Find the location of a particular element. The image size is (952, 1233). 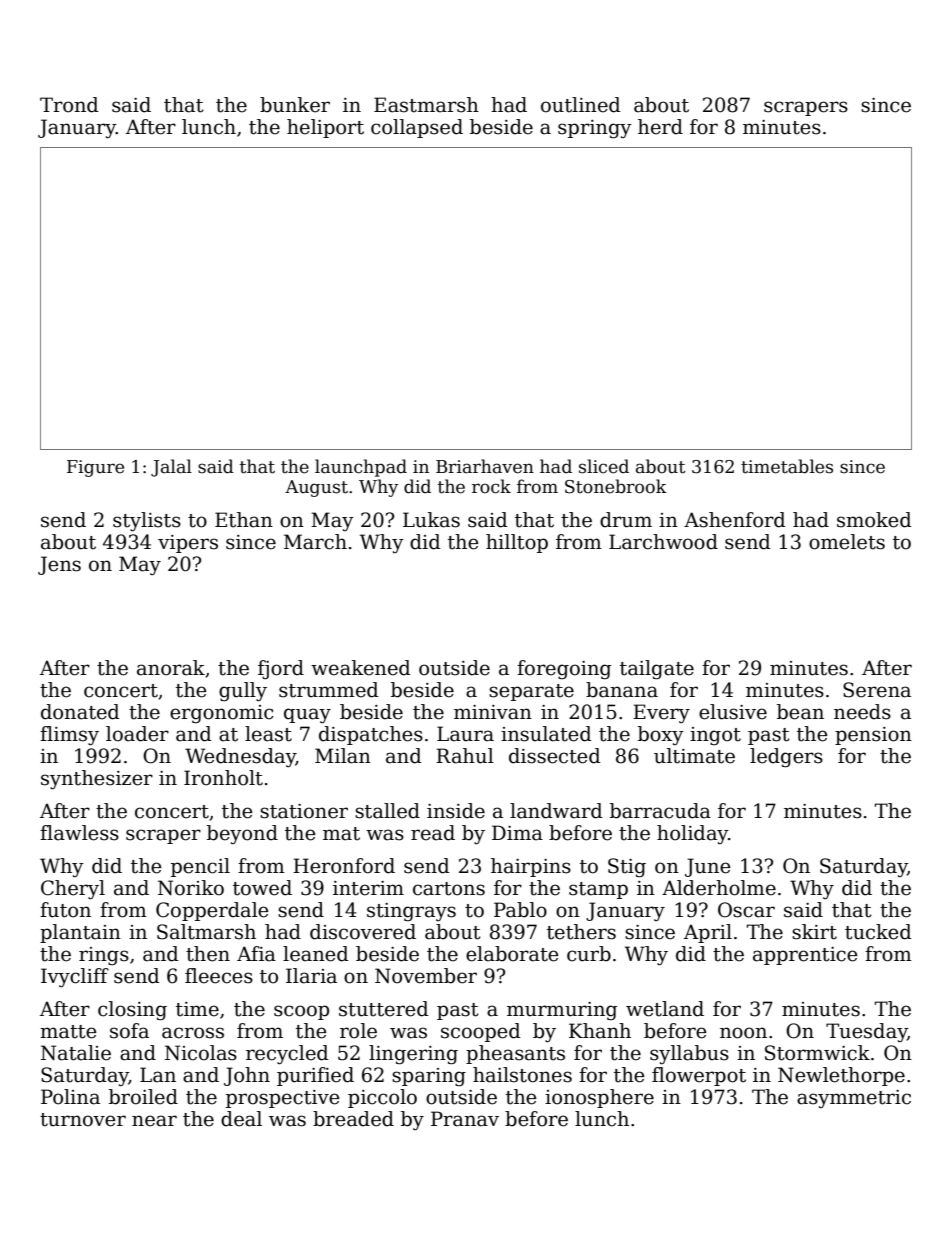

launchpad is located at coordinates (361, 468).
